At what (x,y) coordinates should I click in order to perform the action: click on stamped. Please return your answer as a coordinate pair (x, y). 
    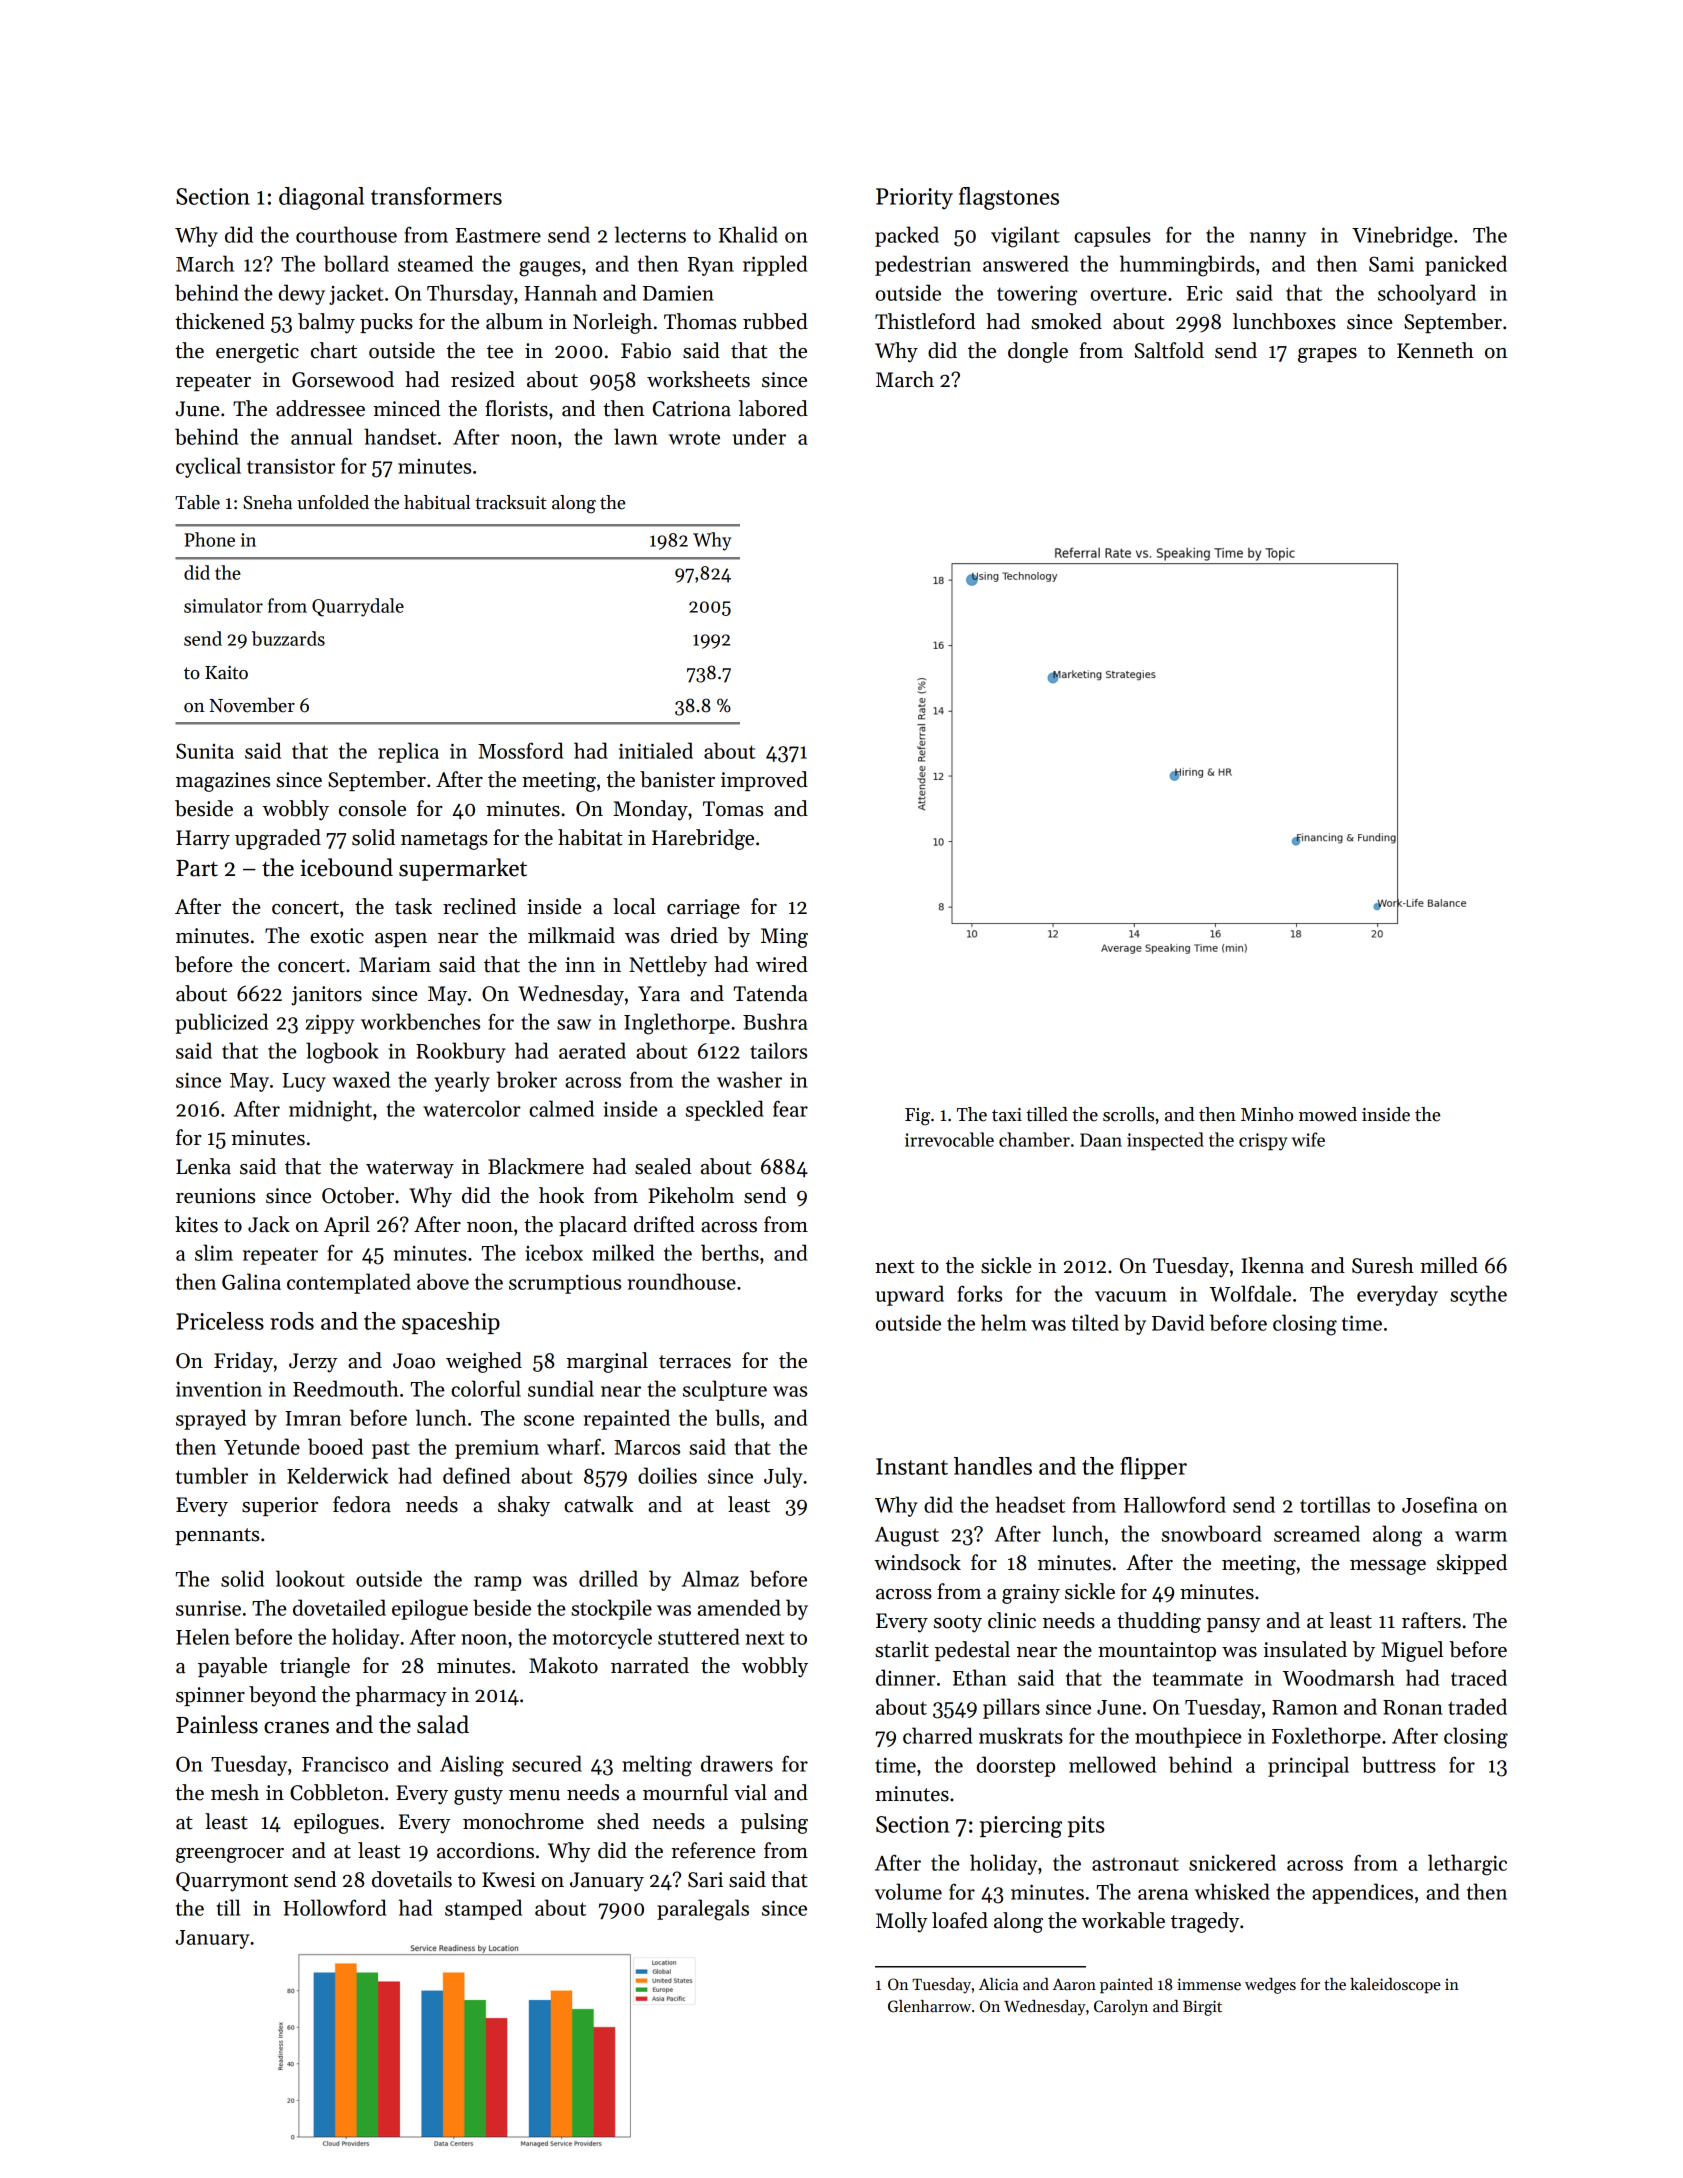
    Looking at the image, I should click on (483, 1909).
